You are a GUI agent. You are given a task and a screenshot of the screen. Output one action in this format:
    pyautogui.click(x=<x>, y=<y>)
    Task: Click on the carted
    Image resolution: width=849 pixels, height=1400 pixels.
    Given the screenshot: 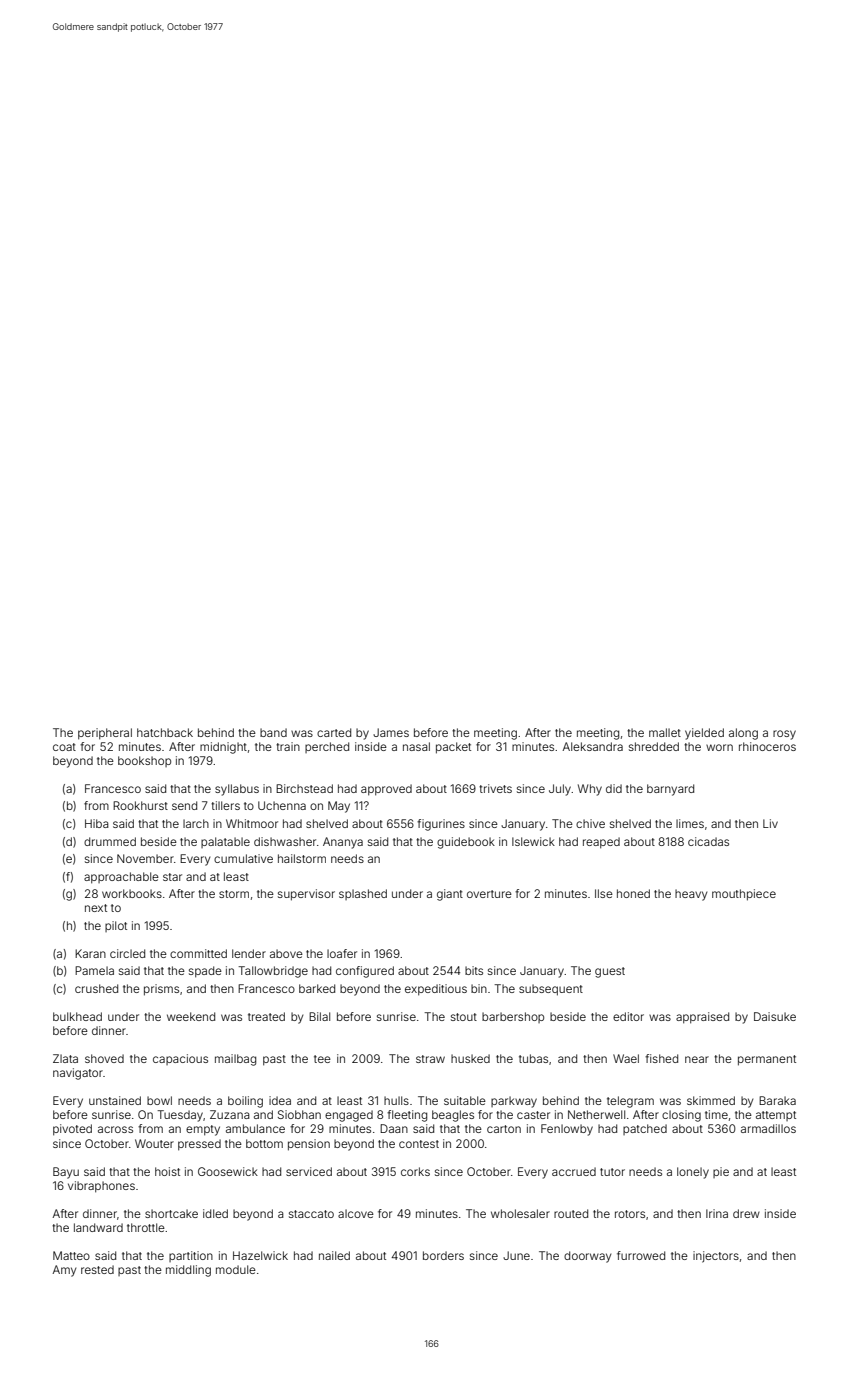 What is the action you would take?
    pyautogui.click(x=334, y=732)
